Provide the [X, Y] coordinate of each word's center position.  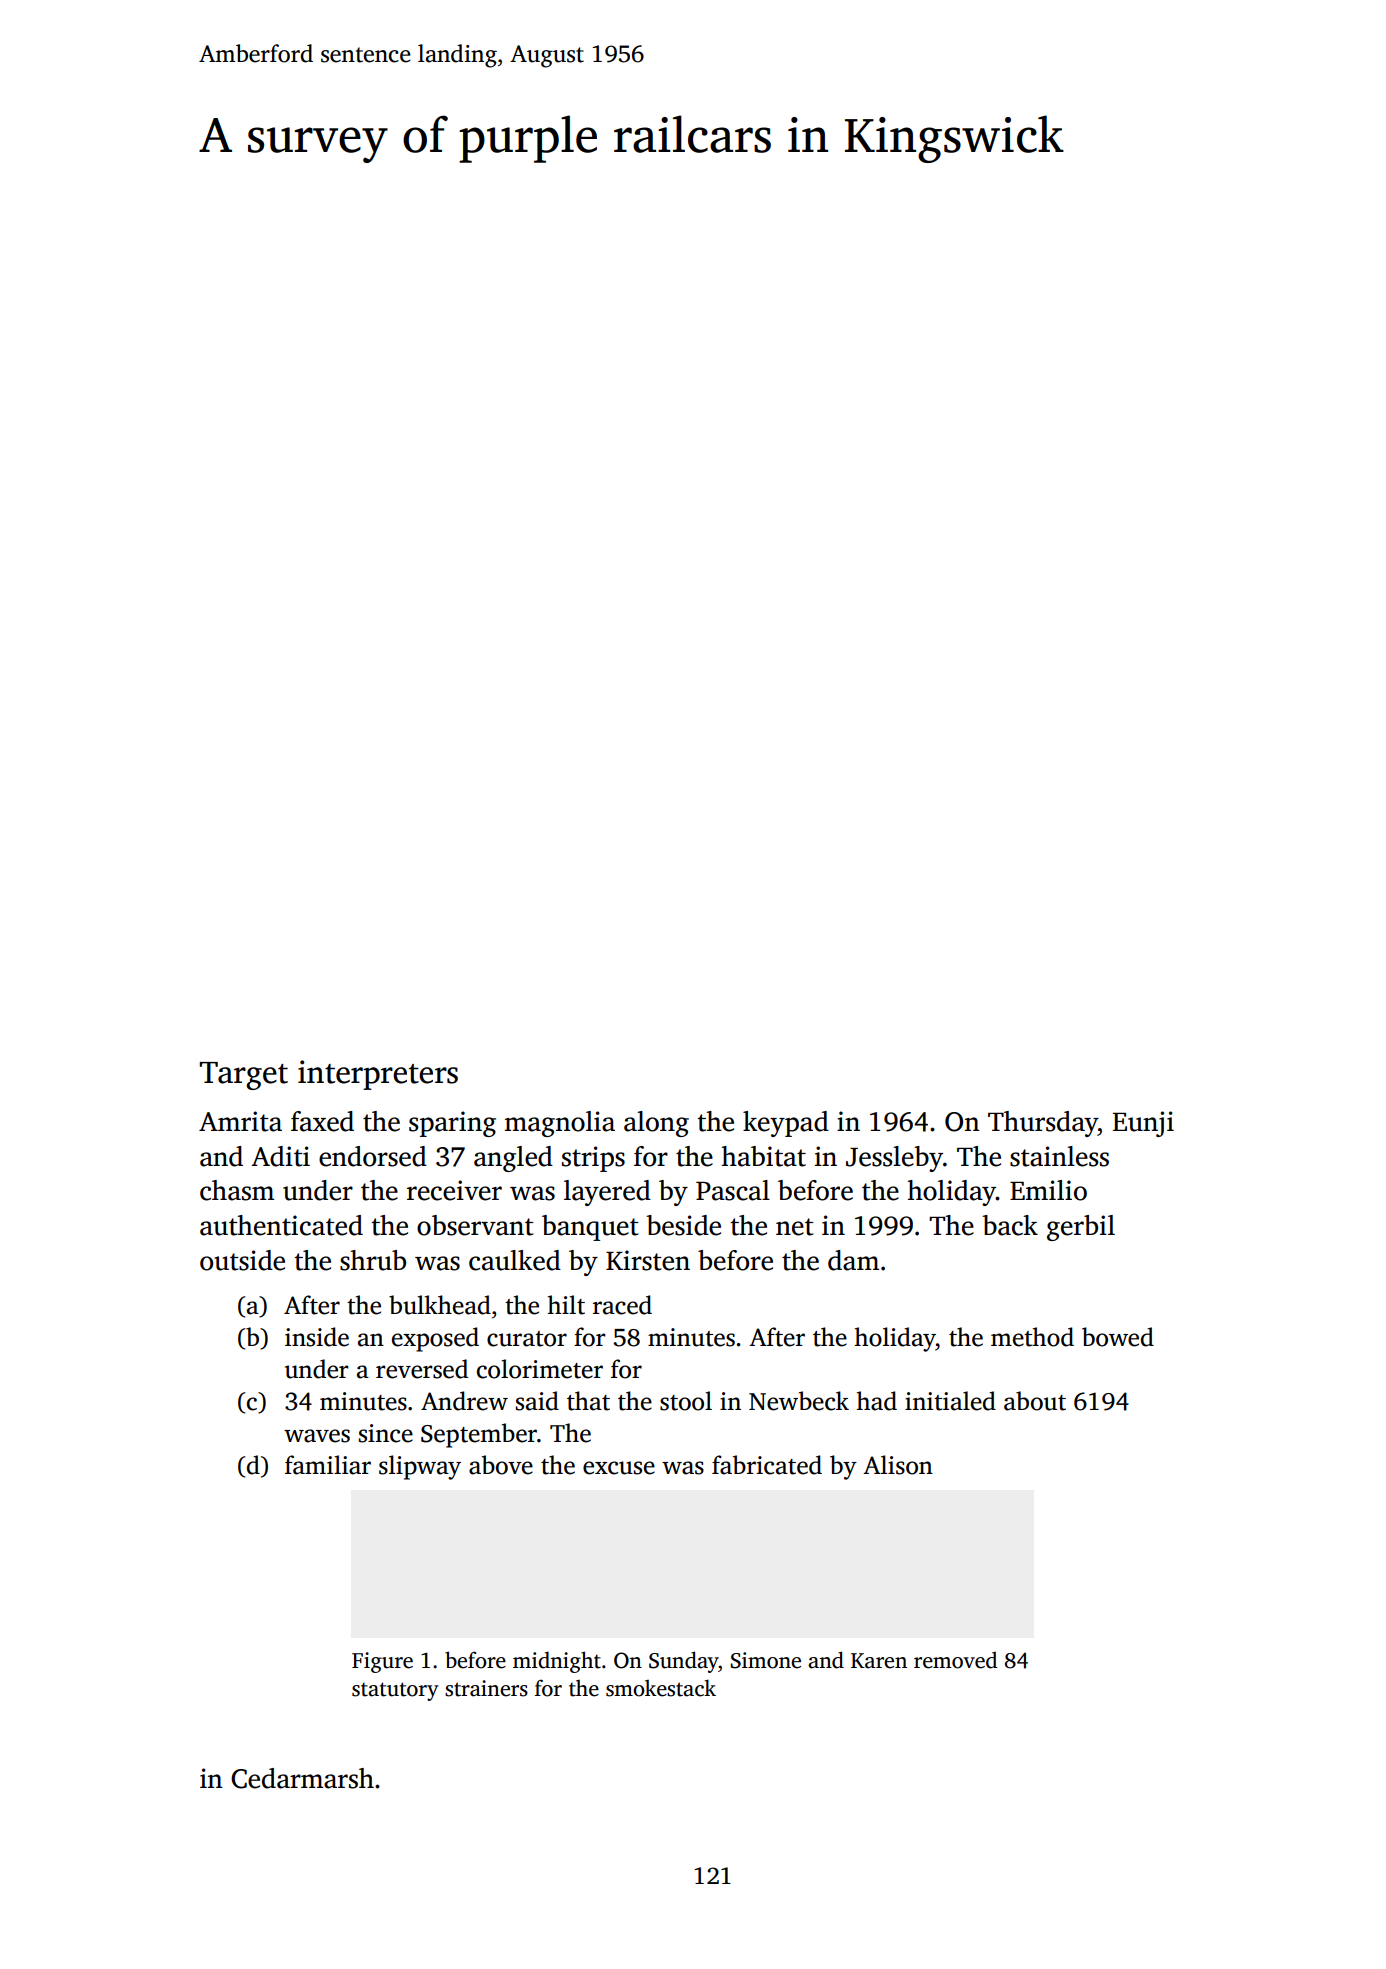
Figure [382, 1662]
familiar [328, 1465]
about [1035, 1401]
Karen [879, 1661]
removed [955, 1660]
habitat [763, 1156]
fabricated [767, 1465]
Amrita [240, 1121]
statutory [395, 1691]
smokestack [661, 1688]
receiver [454, 1190]
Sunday [684, 1662]
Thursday [1043, 1124]
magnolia [560, 1124]
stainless [1059, 1156]
